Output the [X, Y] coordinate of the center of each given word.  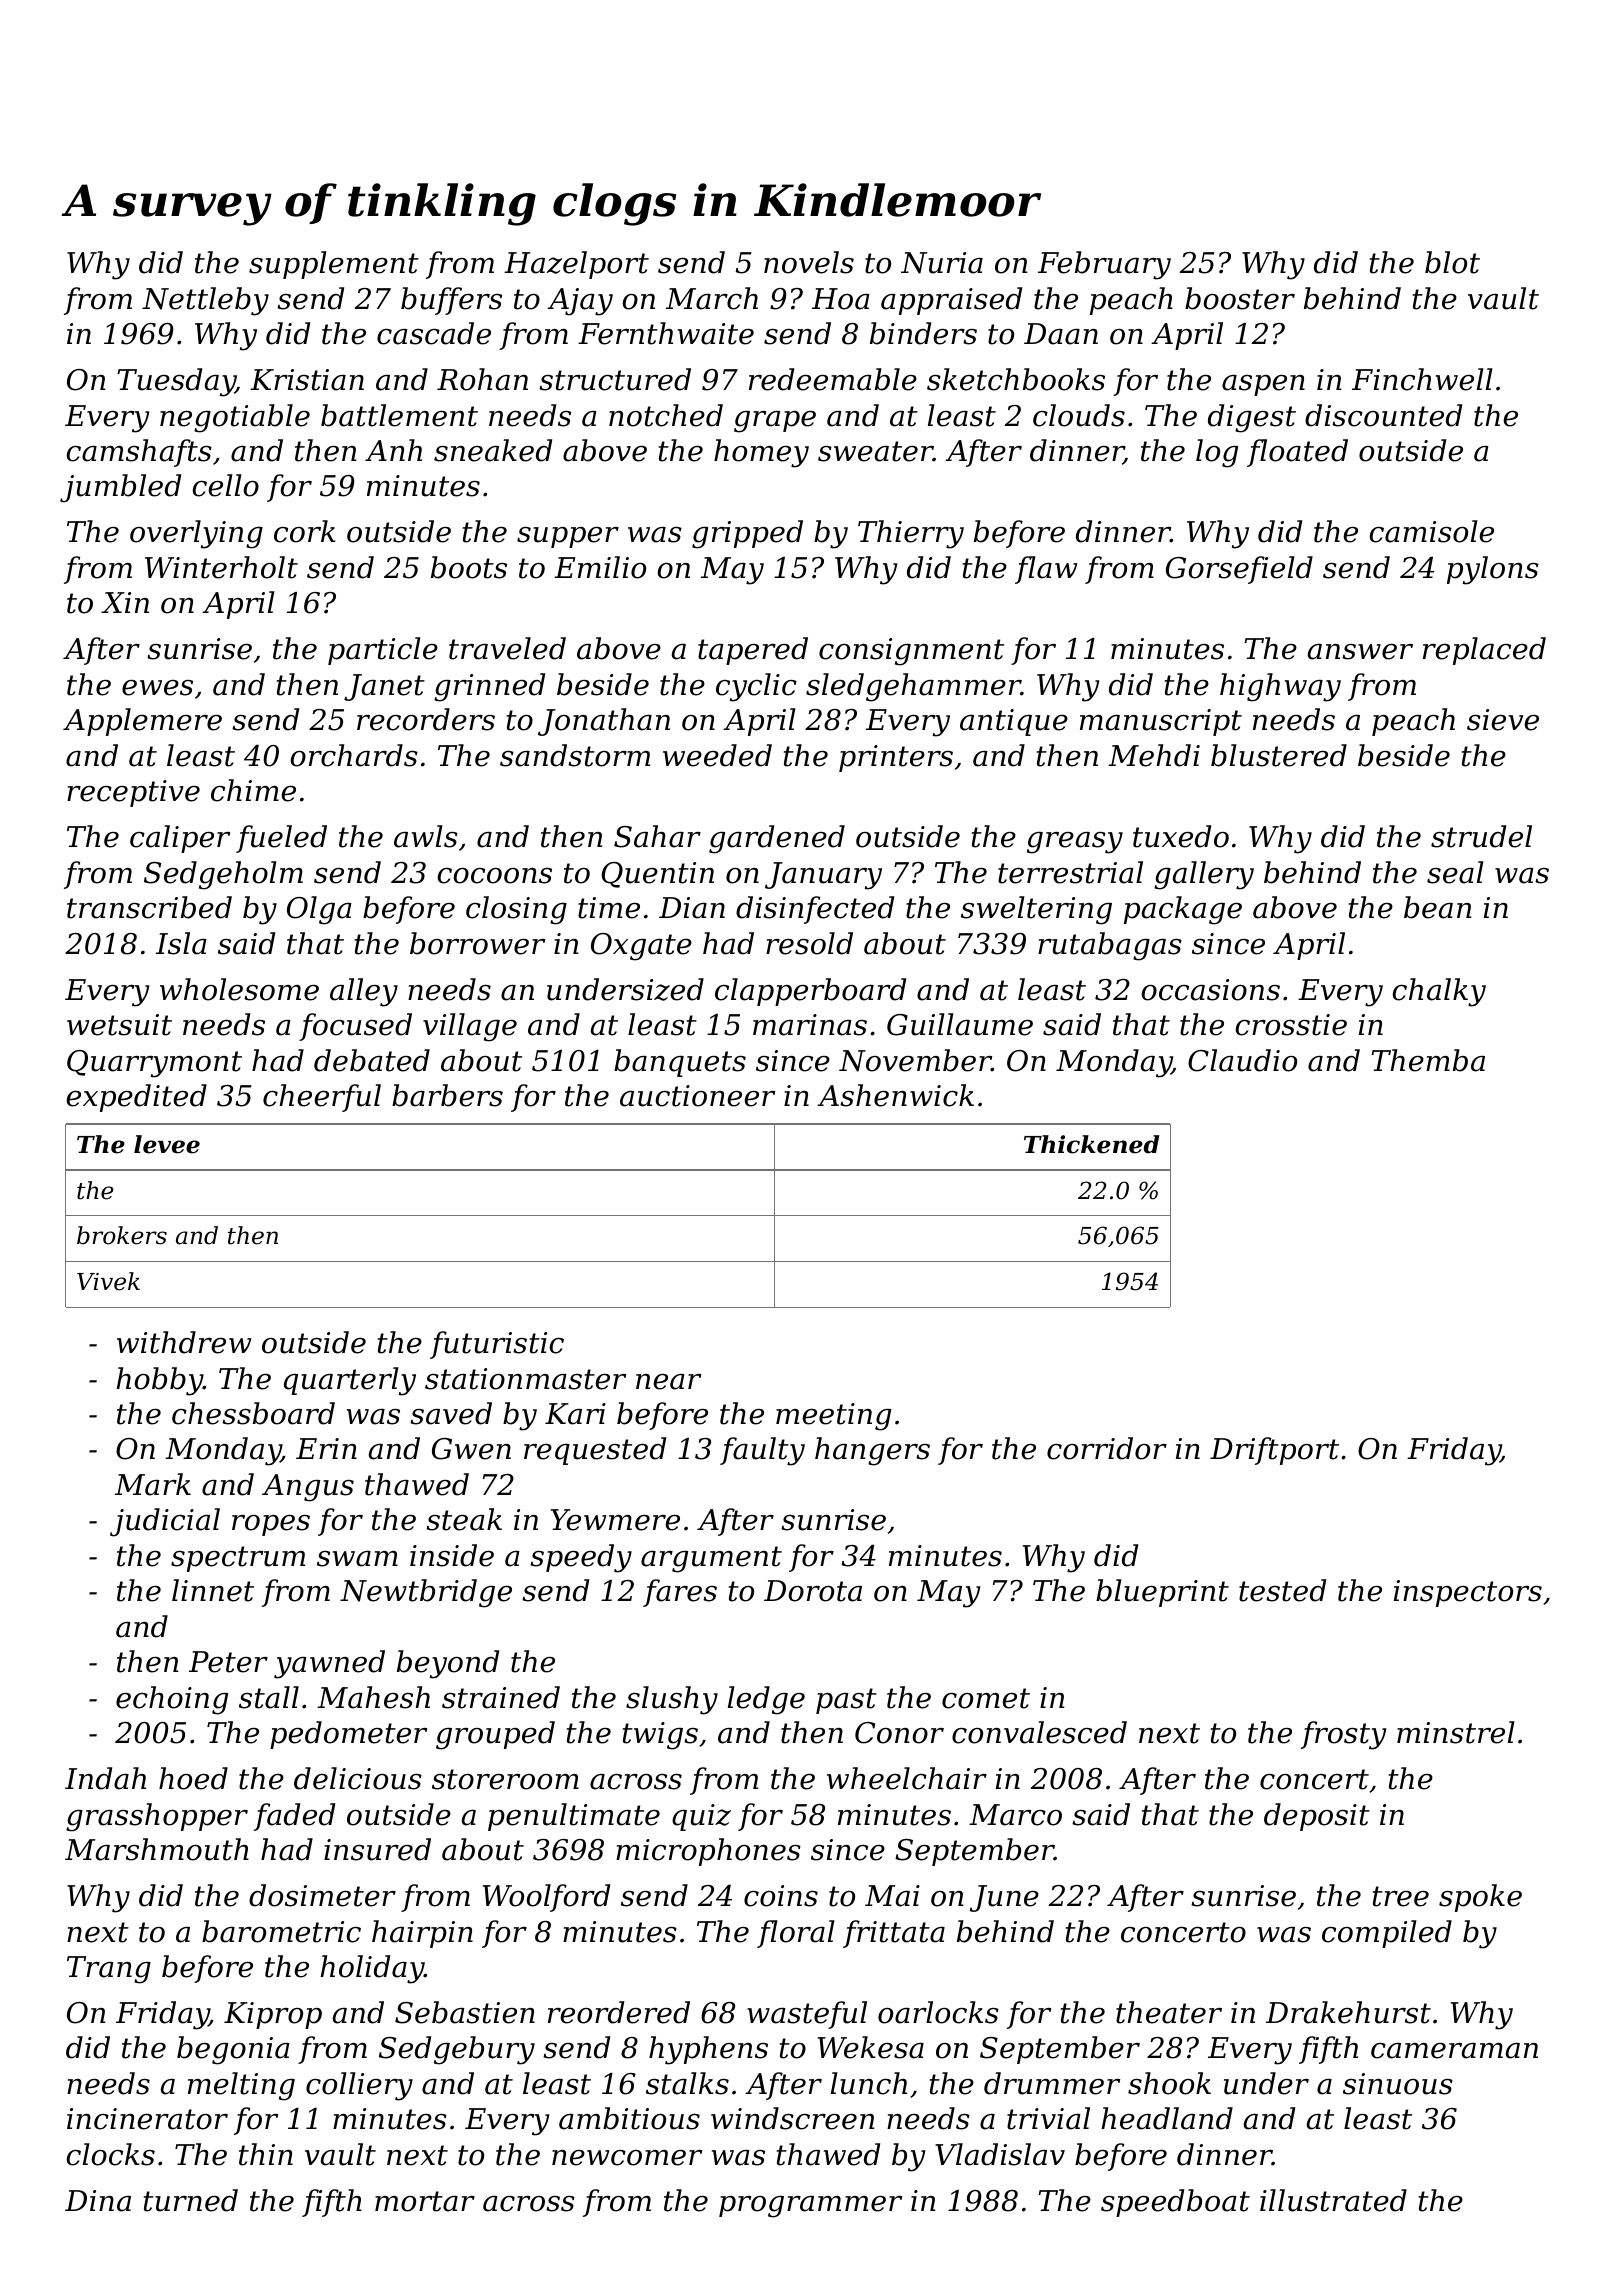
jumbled [120, 488]
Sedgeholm [223, 875]
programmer [810, 2207]
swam [357, 1559]
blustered [1279, 755]
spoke [1480, 1898]
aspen [1263, 385]
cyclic [756, 687]
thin [266, 2154]
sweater [875, 451]
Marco [1015, 1815]
